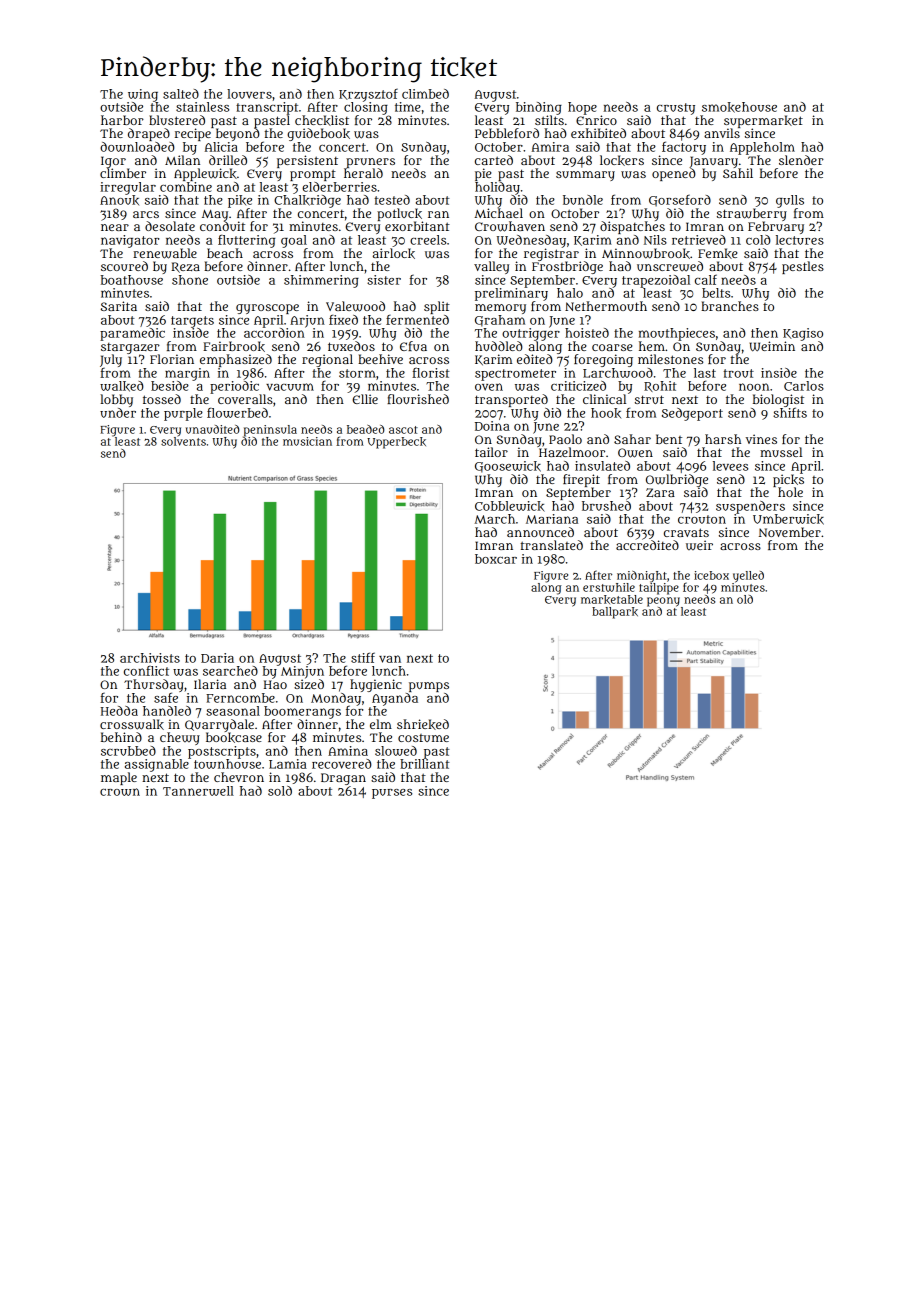 The height and width of the image is (1308, 924). What do you see at coordinates (507, 133) in the image?
I see `Pebbleford` at bounding box center [507, 133].
